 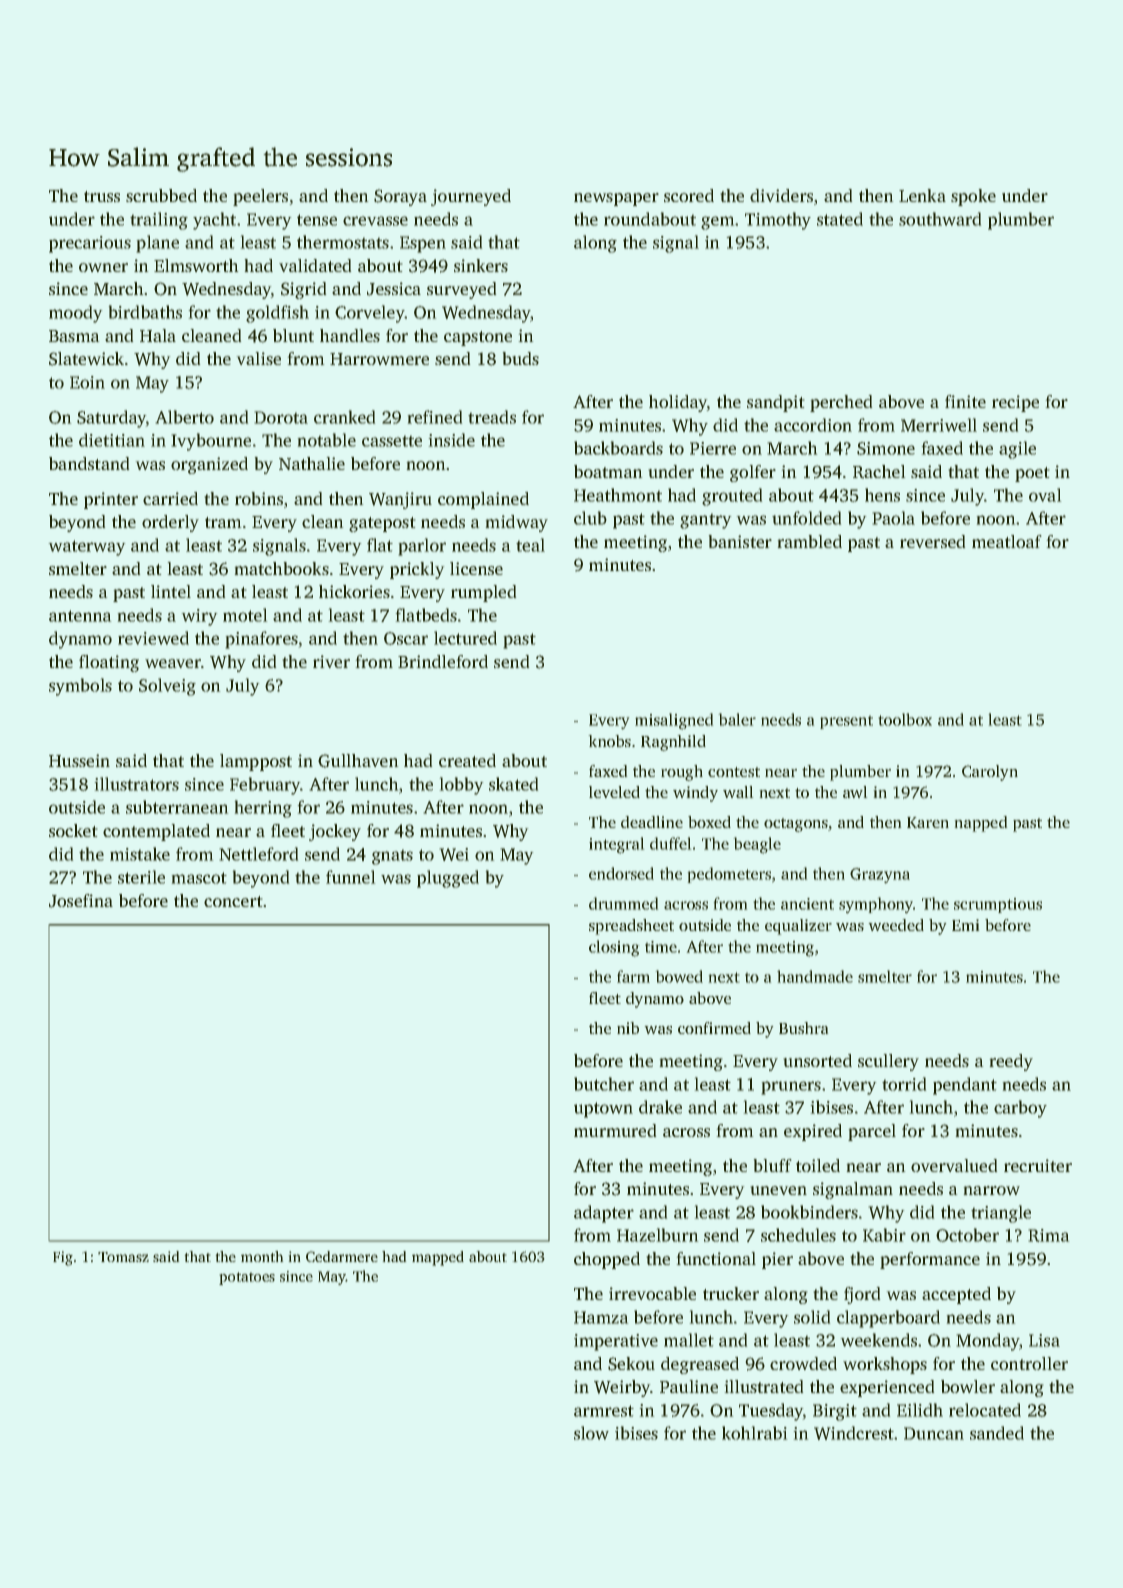 I want to click on agile, so click(x=1017, y=450).
